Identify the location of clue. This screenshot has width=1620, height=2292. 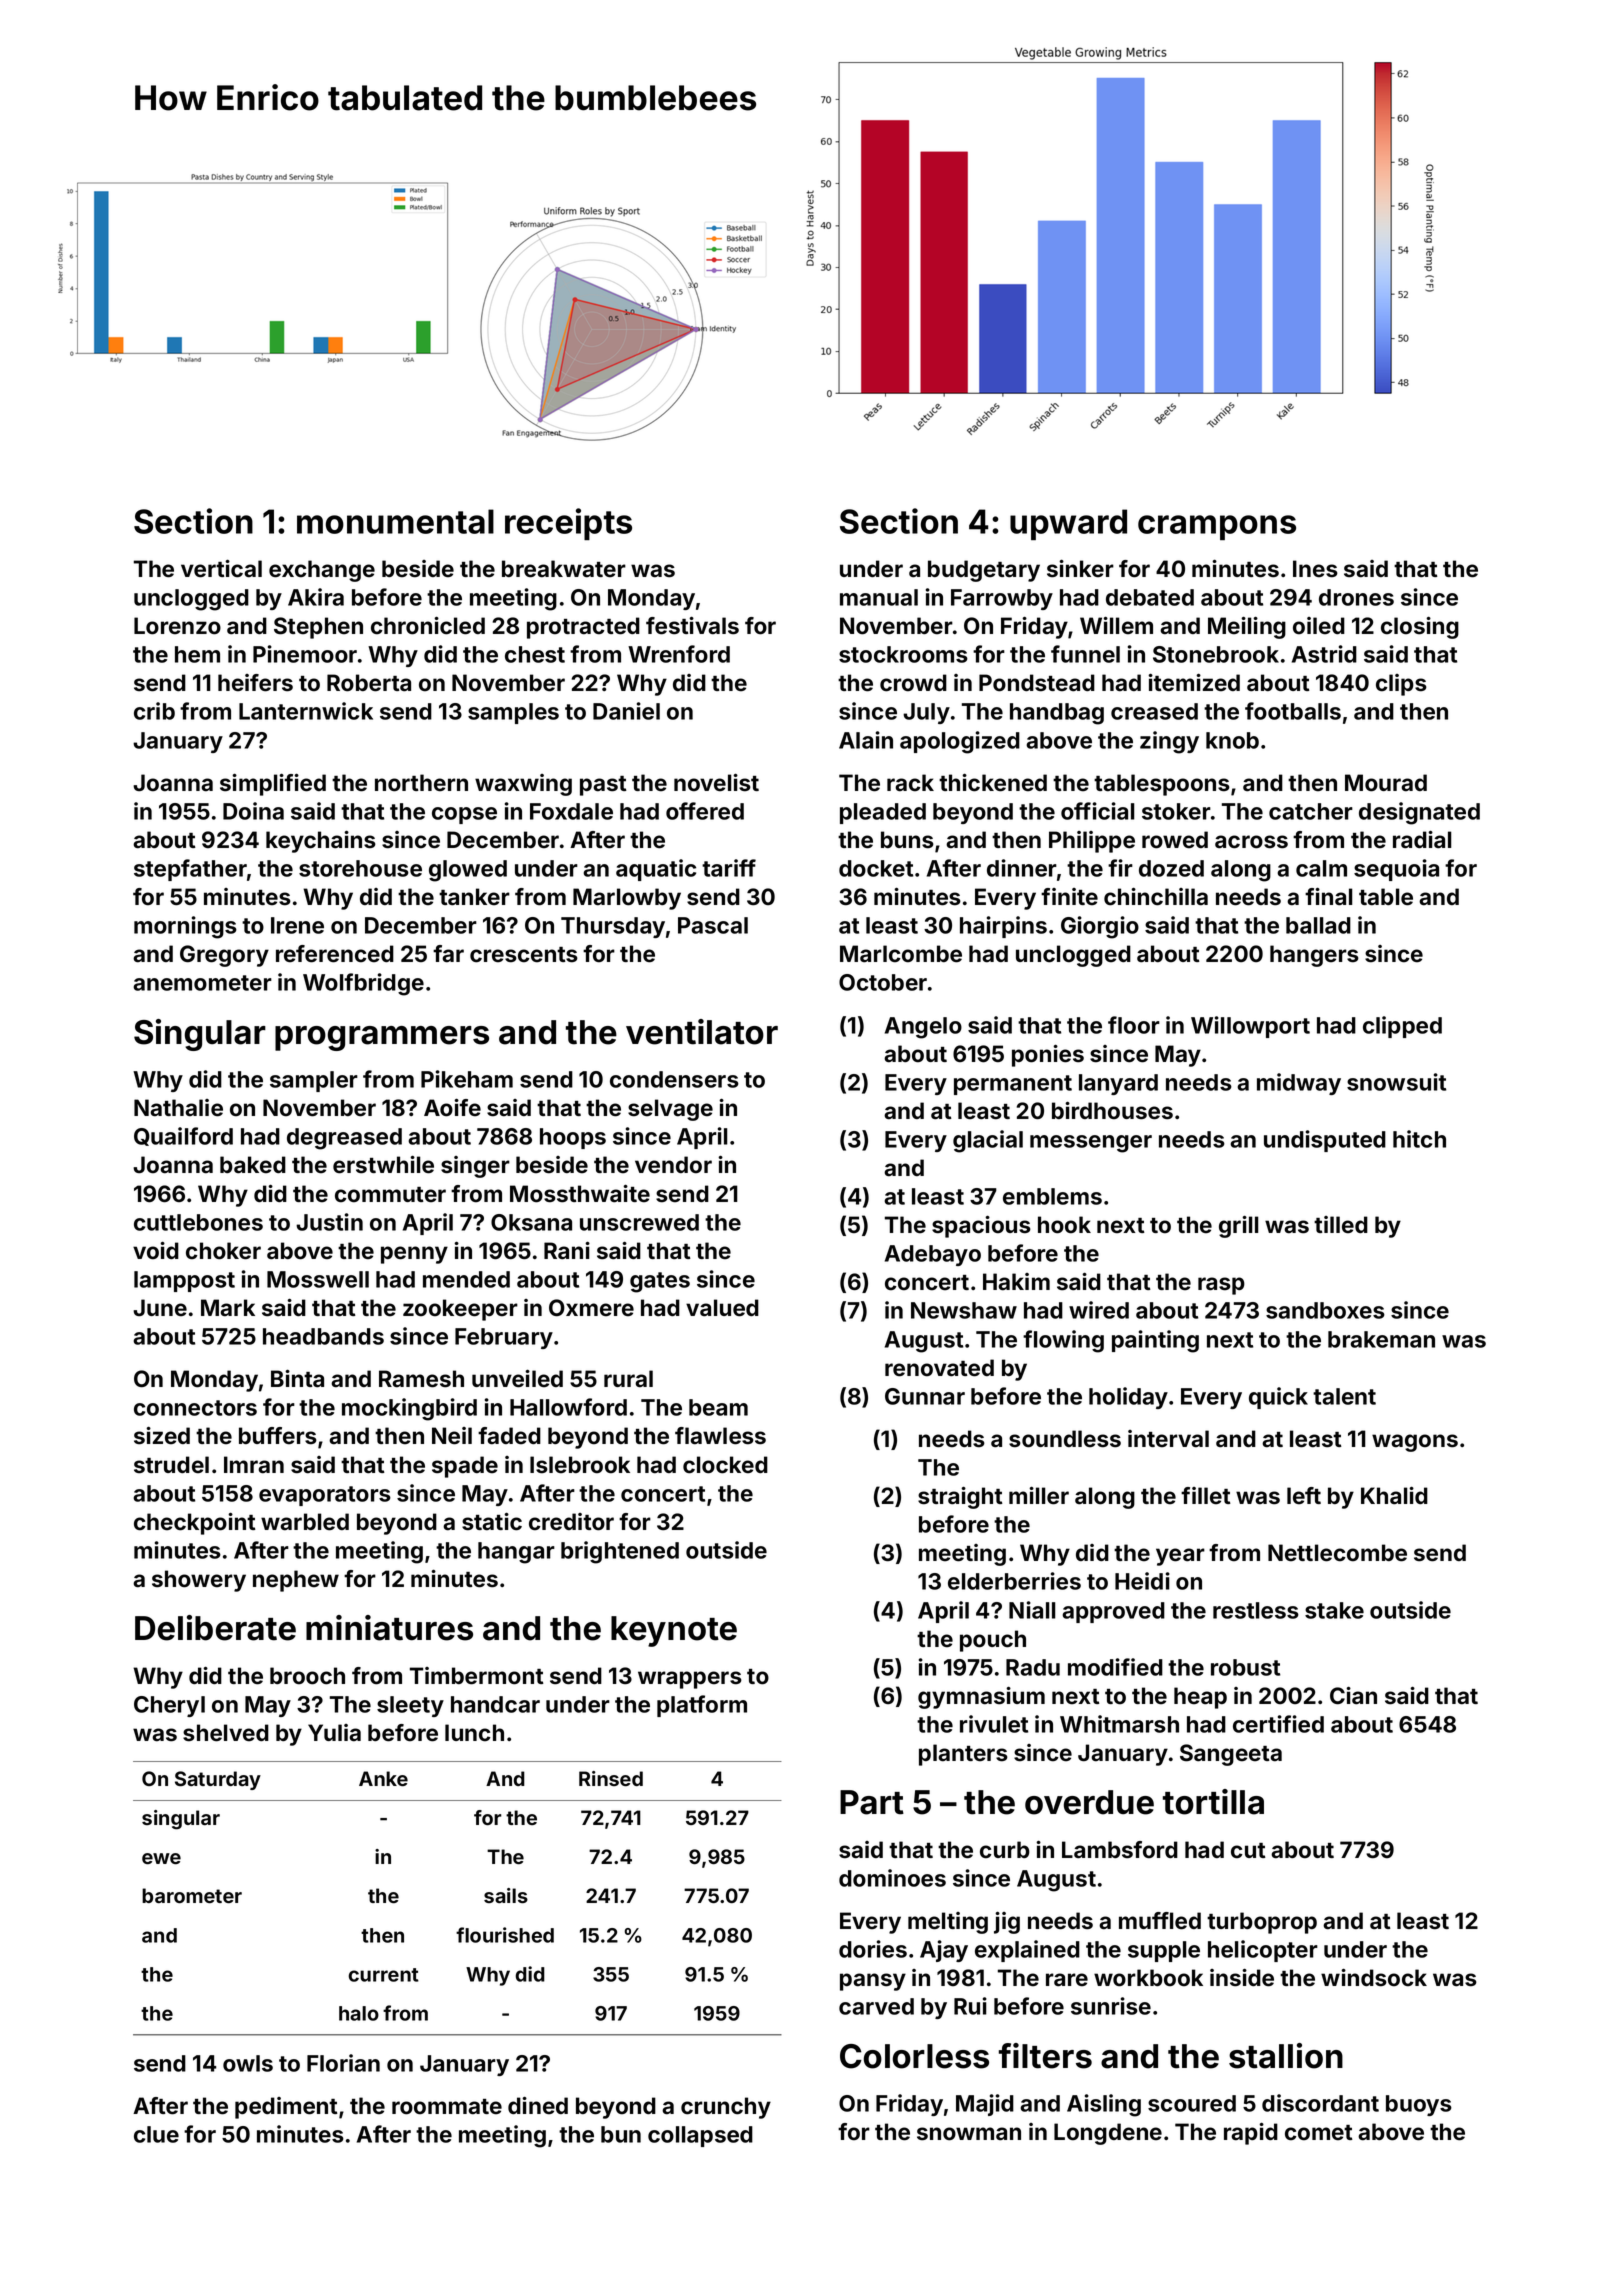
(156, 2134).
